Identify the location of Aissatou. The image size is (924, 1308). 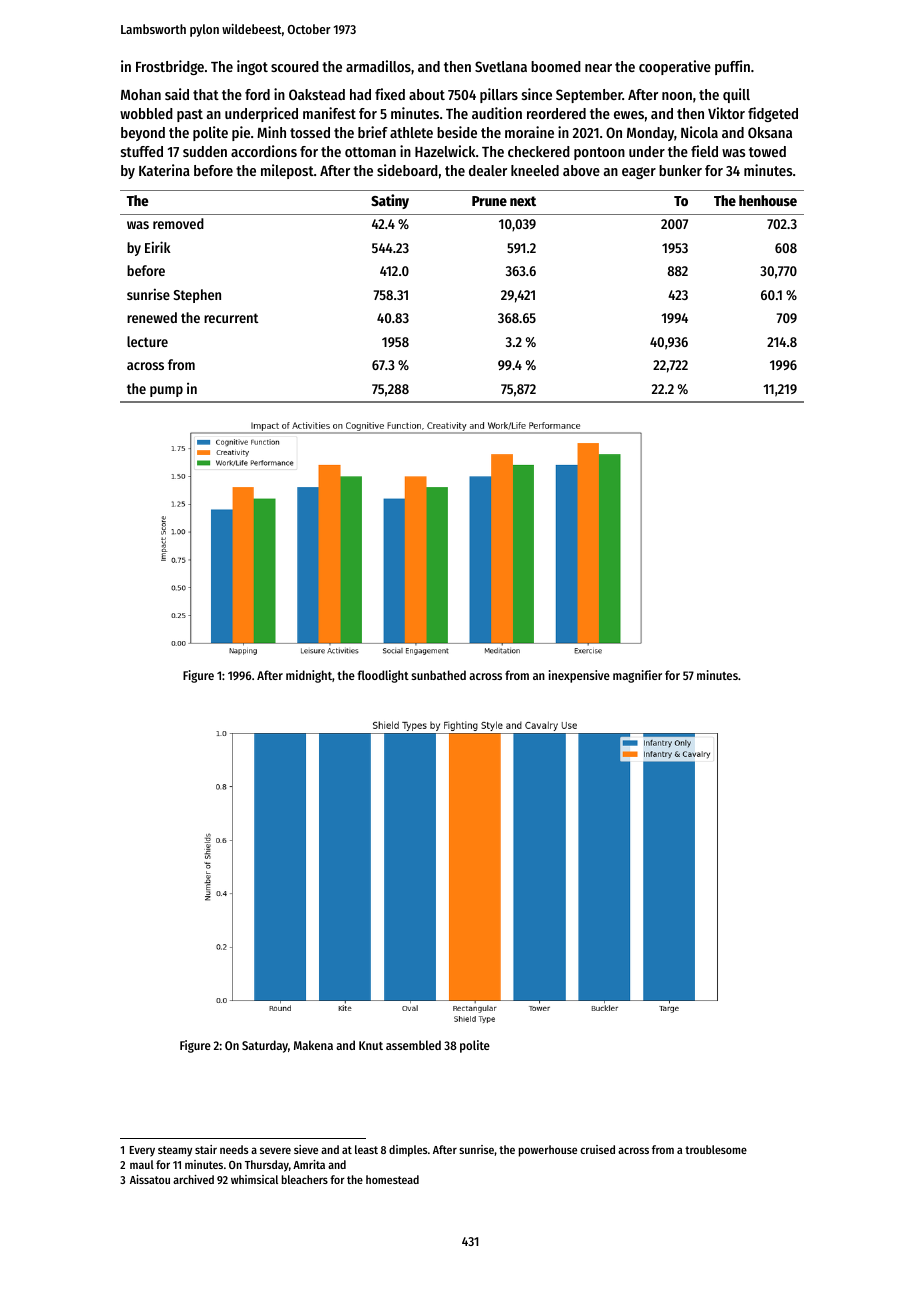
(150, 1179).
